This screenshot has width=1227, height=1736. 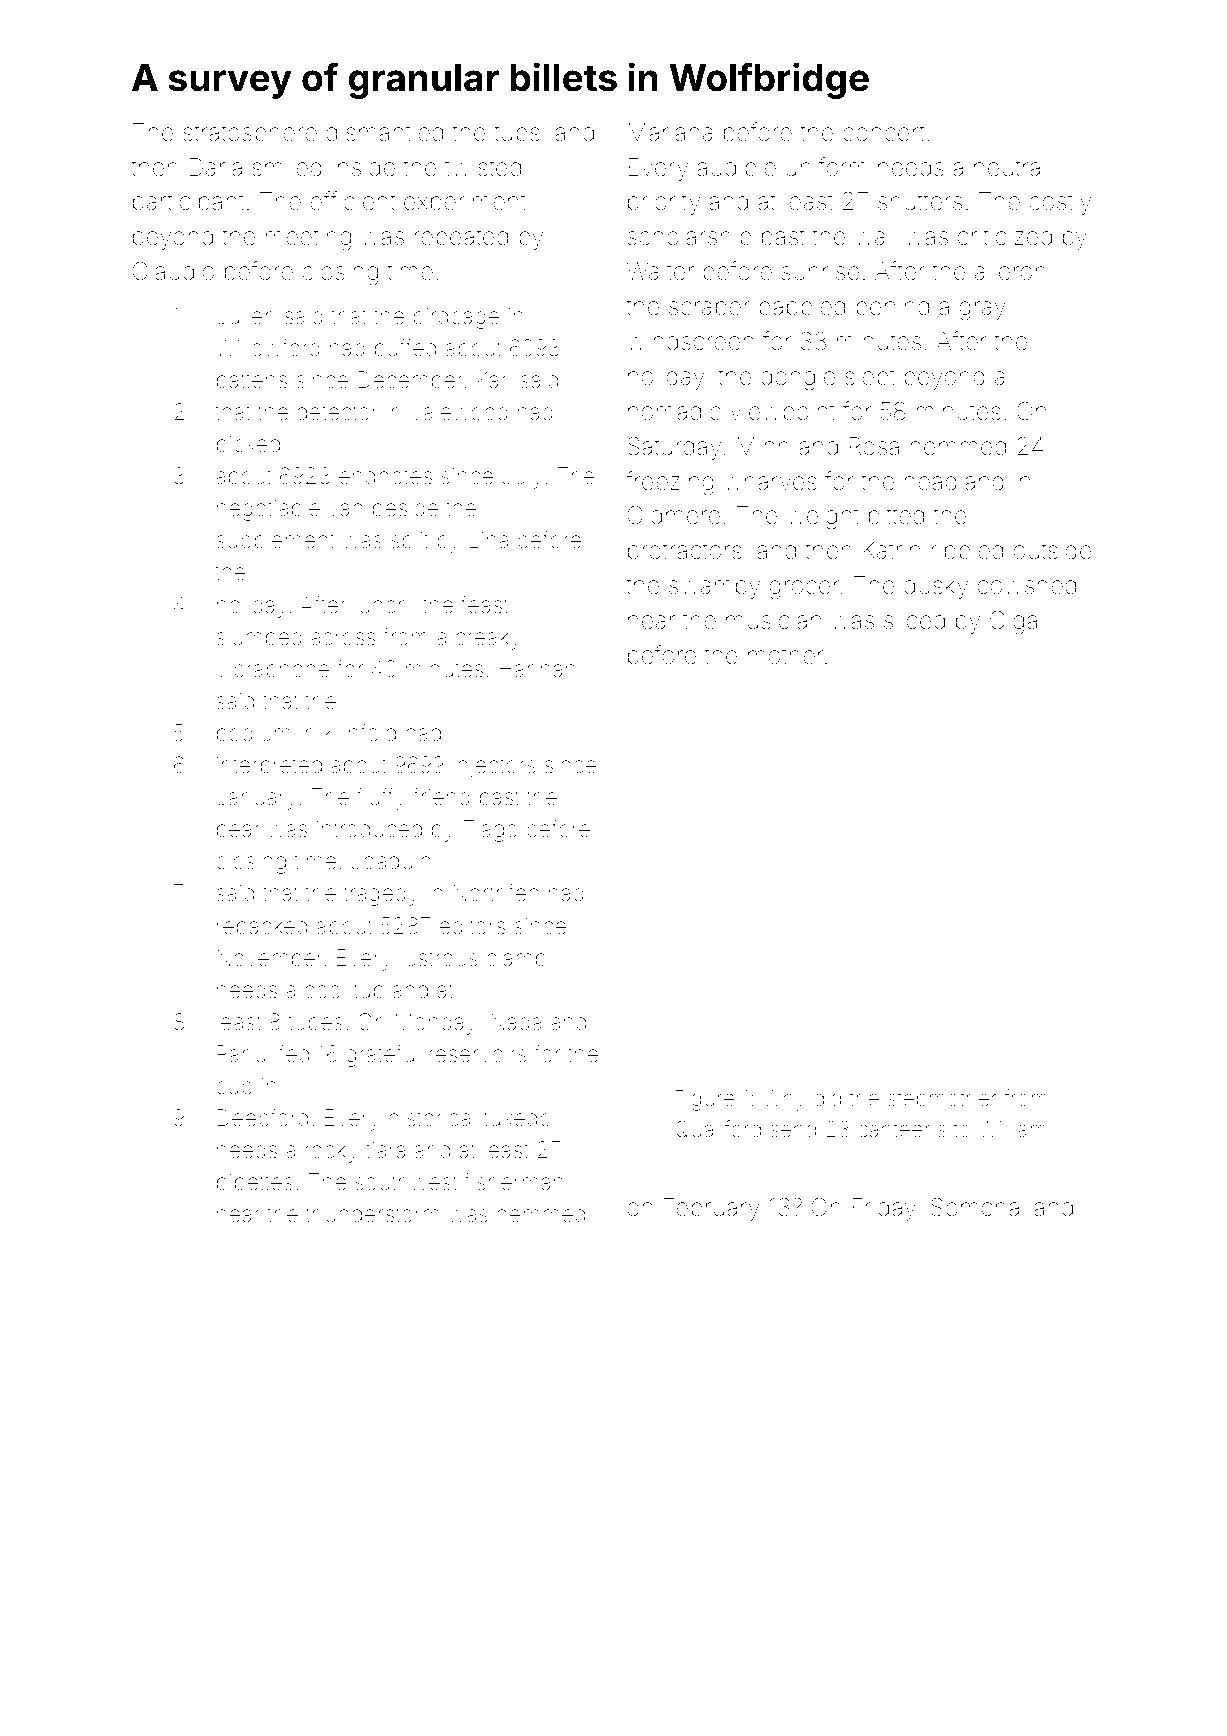 What do you see at coordinates (914, 620) in the screenshot?
I see `sliced` at bounding box center [914, 620].
